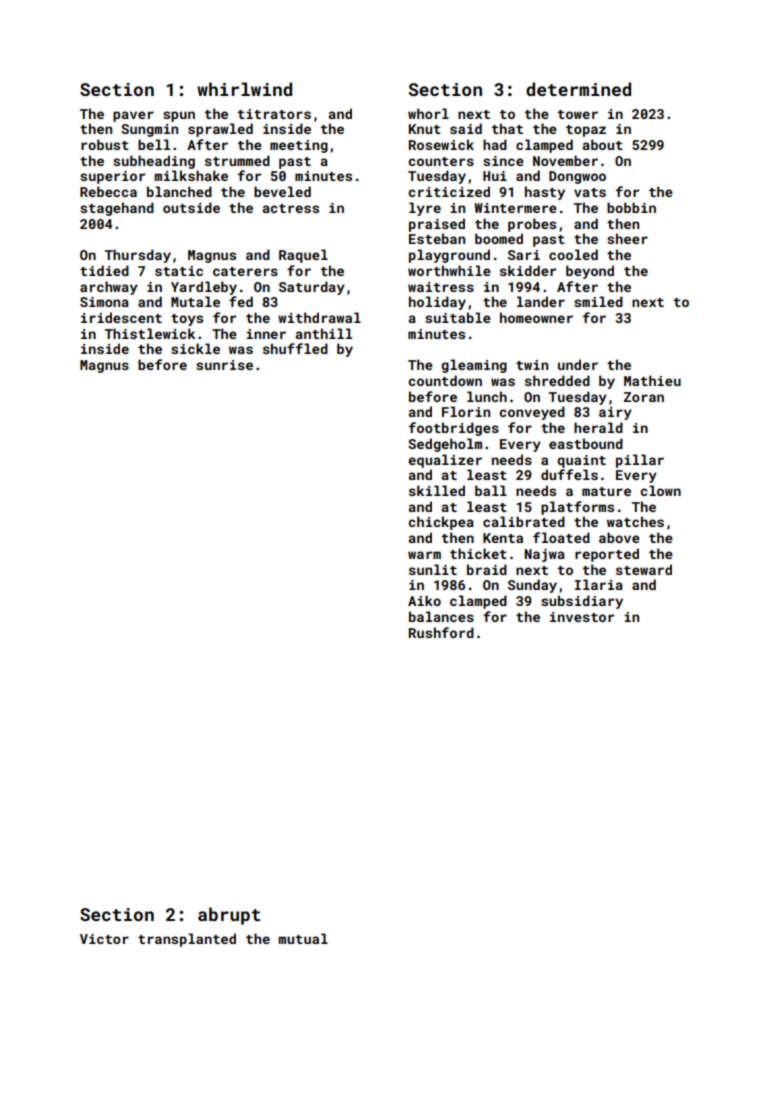  I want to click on Rushford, so click(441, 632).
